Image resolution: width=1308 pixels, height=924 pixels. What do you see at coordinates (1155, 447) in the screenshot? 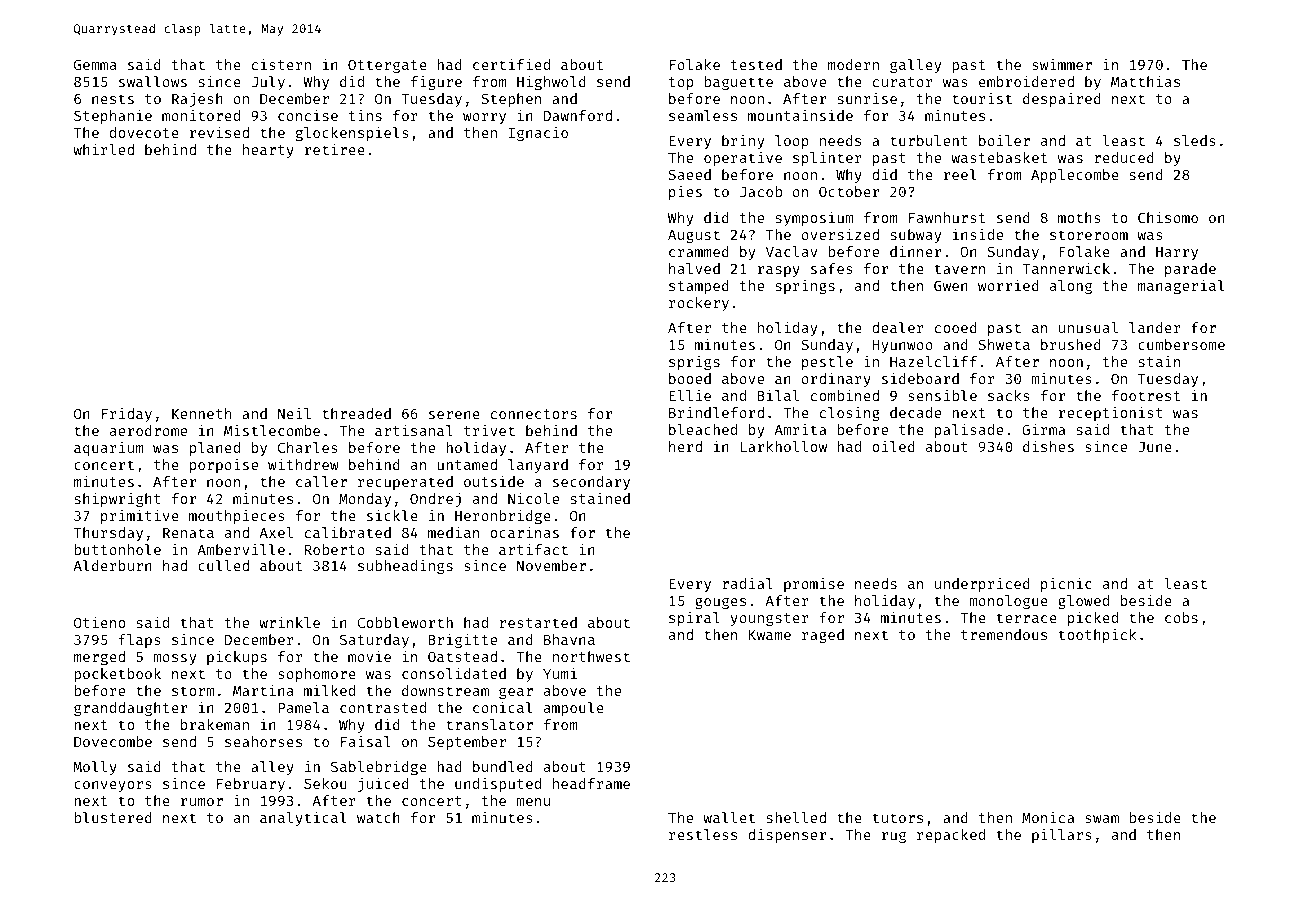
I see `June` at bounding box center [1155, 447].
